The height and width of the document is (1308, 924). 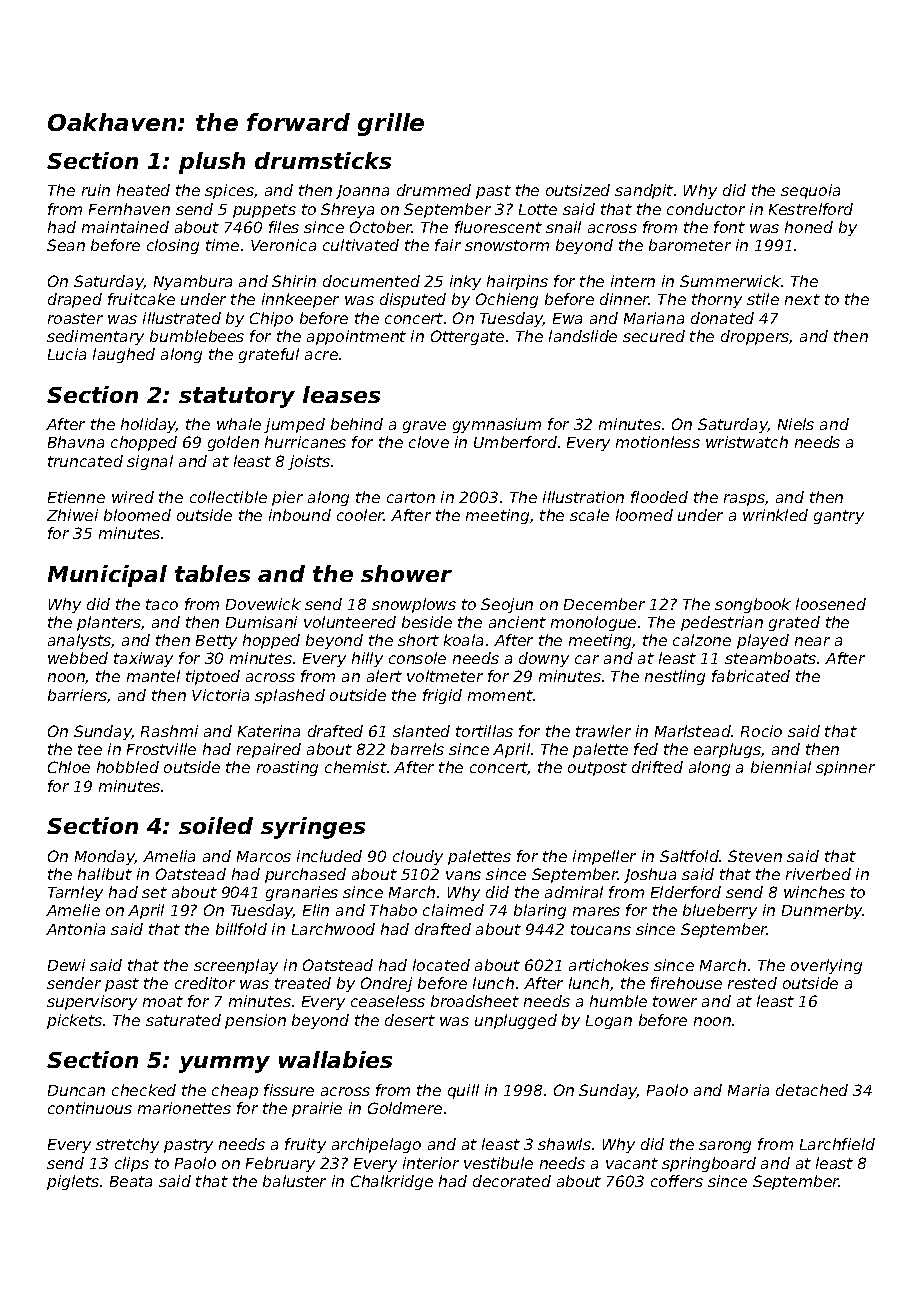 I want to click on wired, so click(x=133, y=497).
